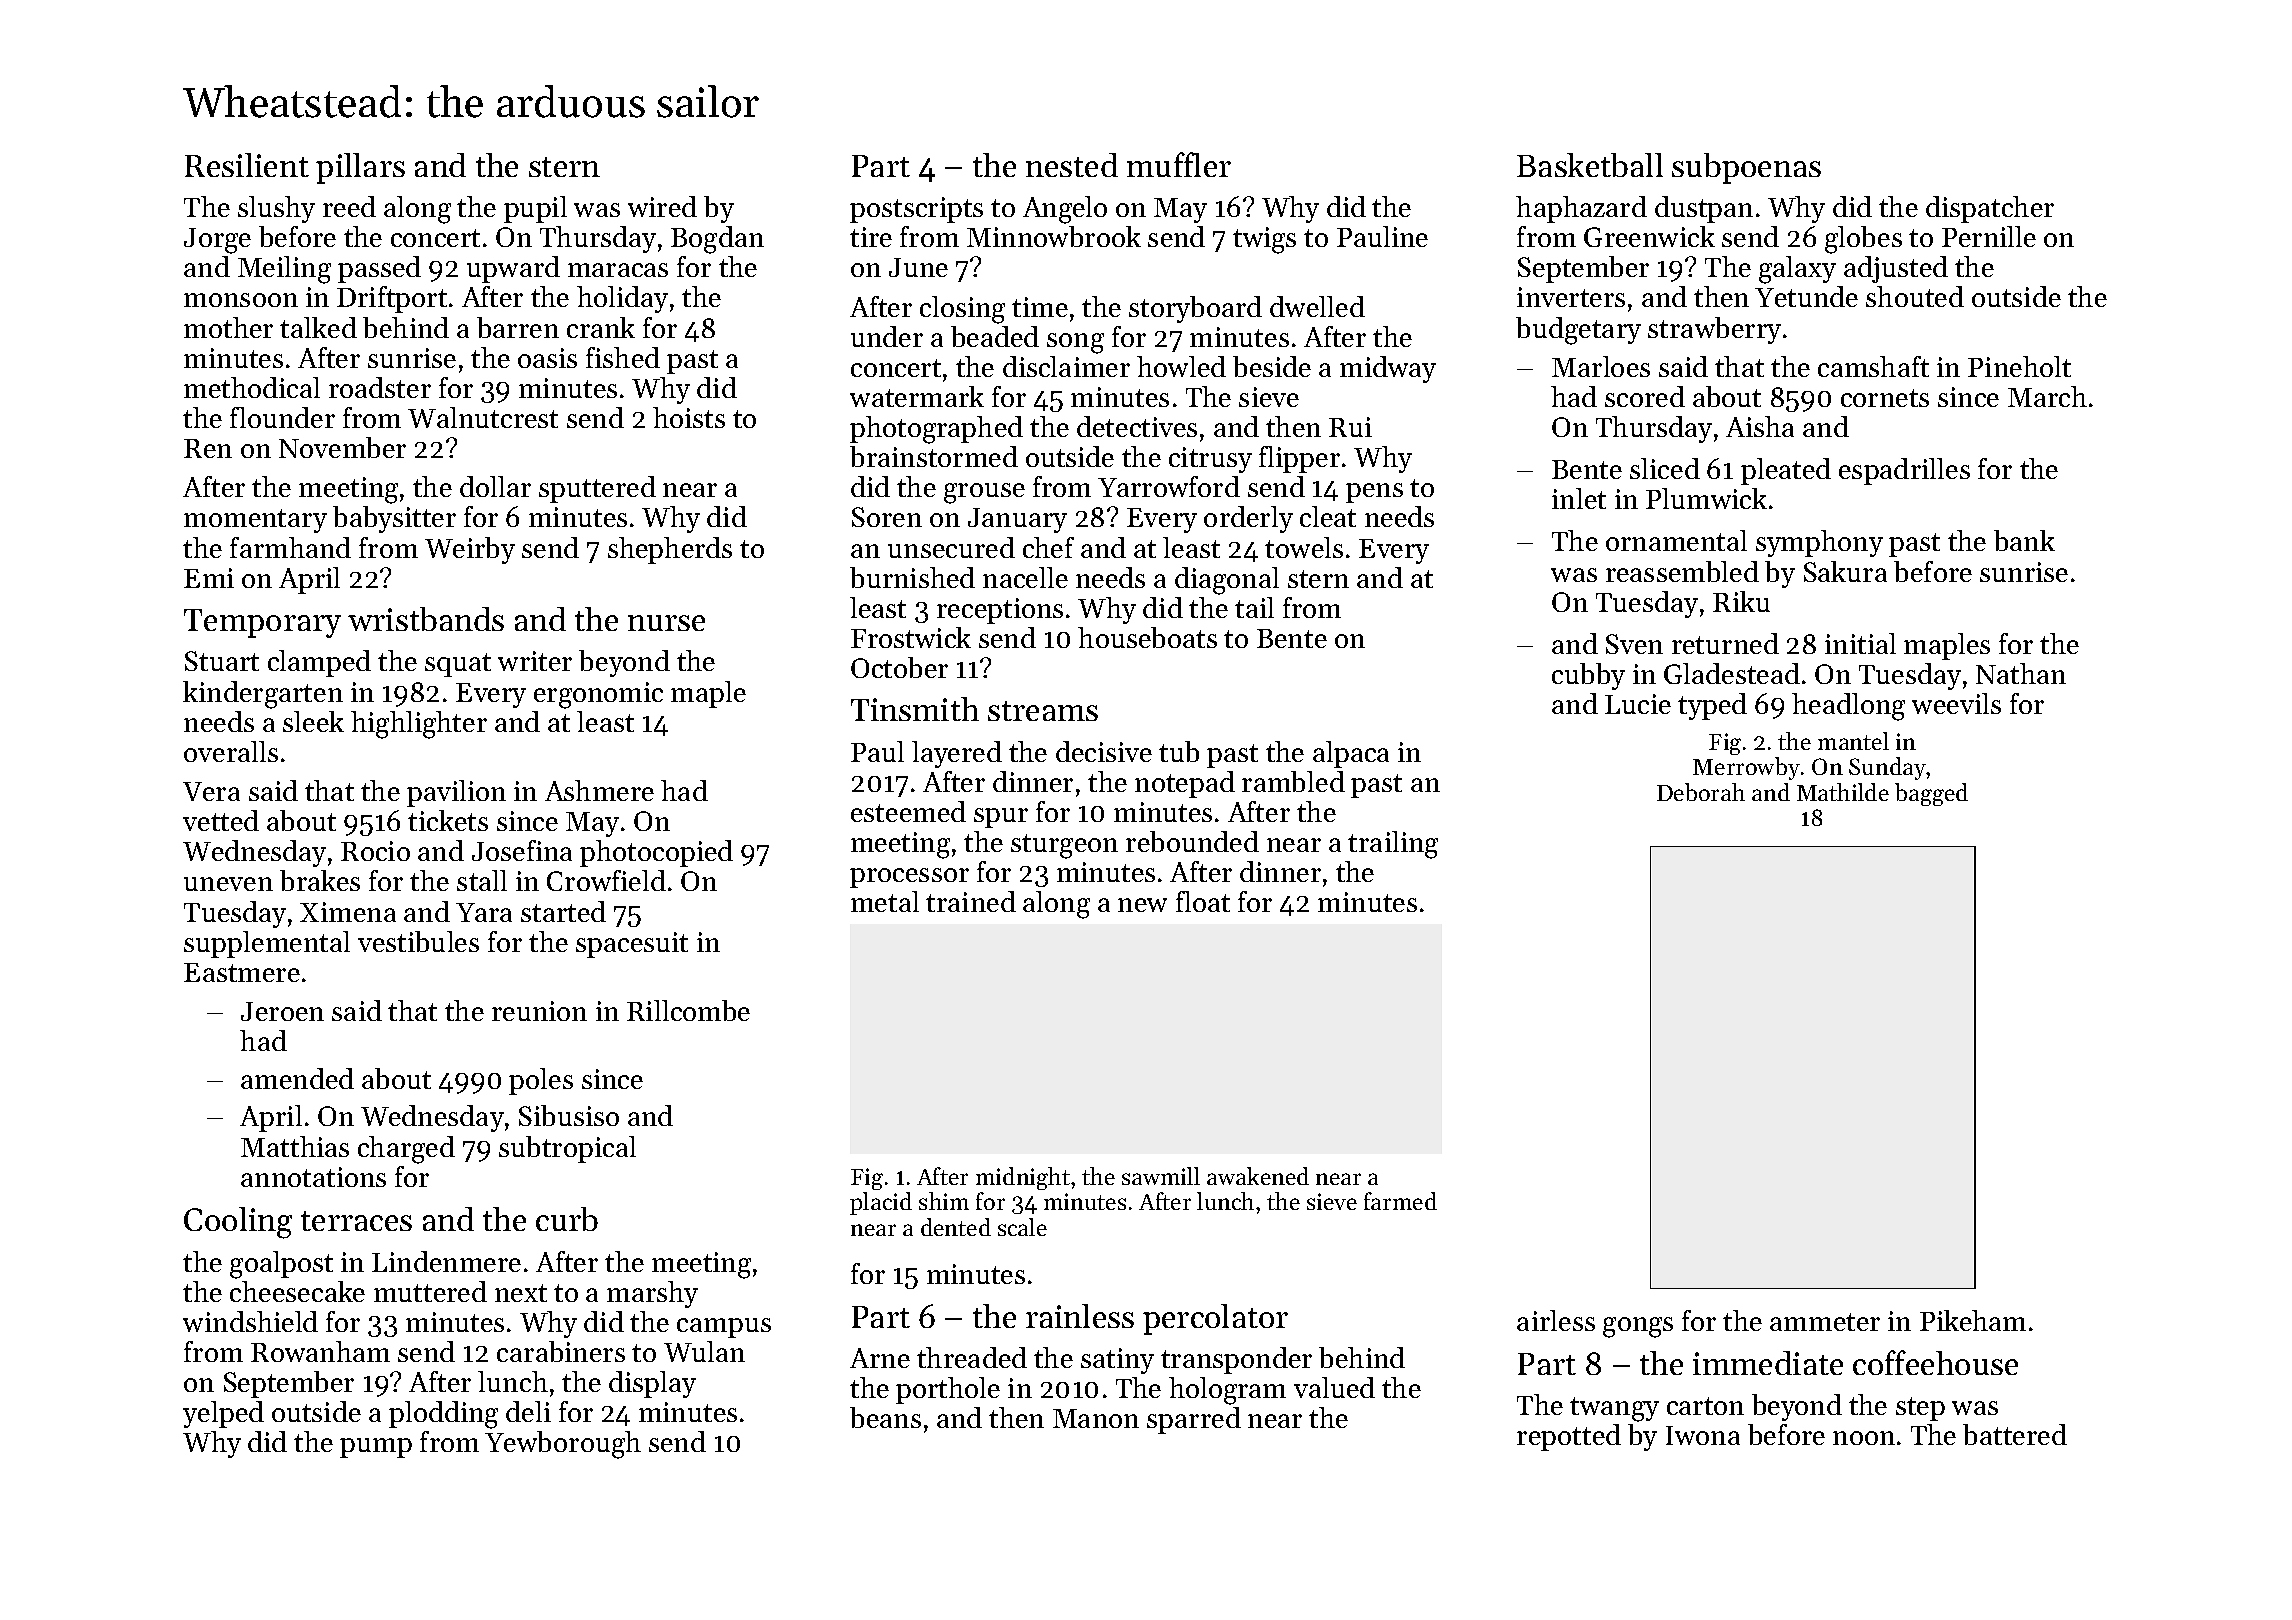 The width and height of the image is (2292, 1620). Describe the element at coordinates (908, 811) in the image. I see `esteemed` at that location.
